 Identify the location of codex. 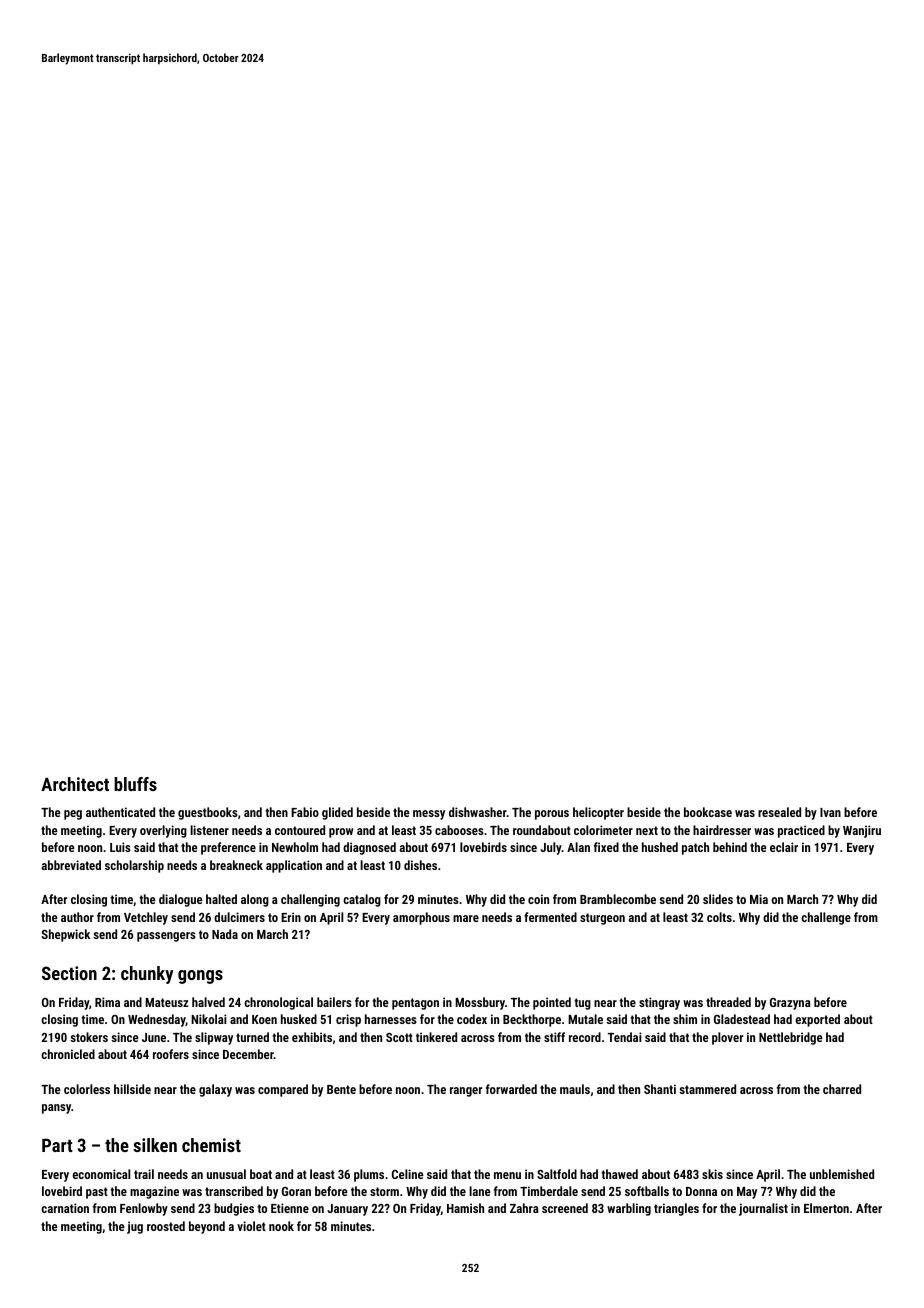
(472, 1019).
